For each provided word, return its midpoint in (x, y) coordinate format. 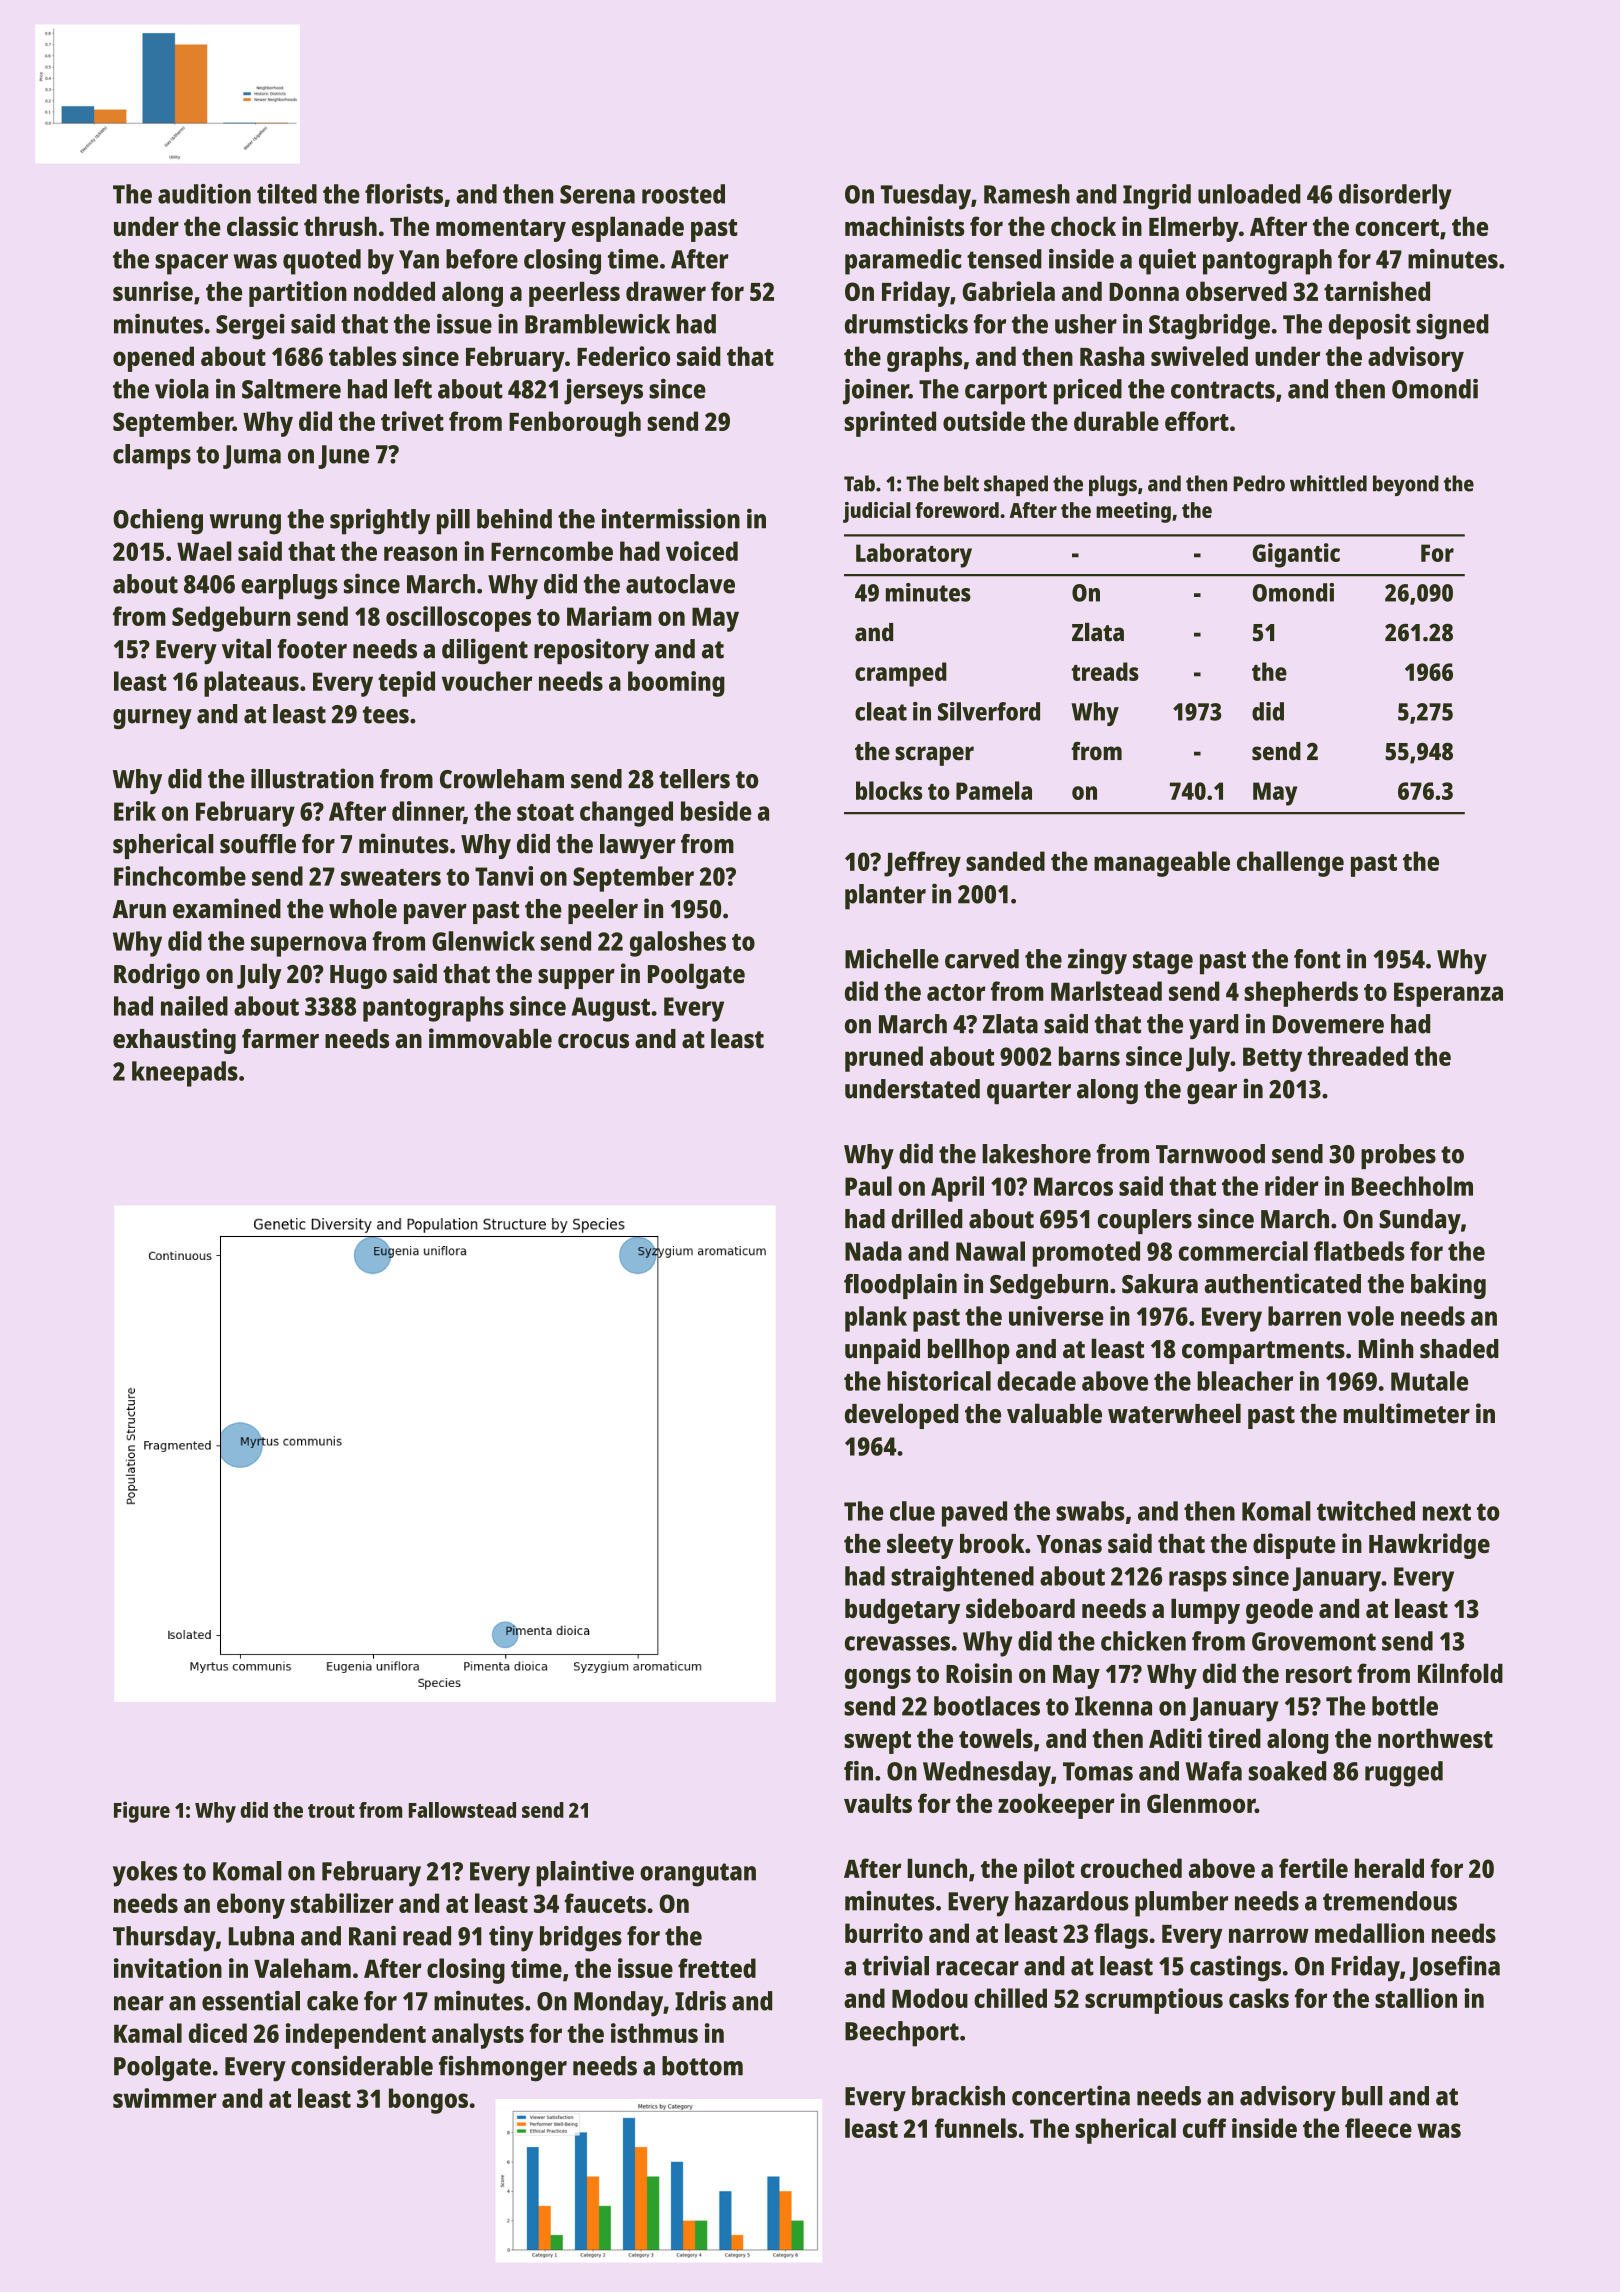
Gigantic (1296, 555)
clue (912, 1511)
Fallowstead (462, 1810)
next (1447, 1512)
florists (404, 194)
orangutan (698, 1875)
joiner (876, 392)
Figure (142, 1812)
